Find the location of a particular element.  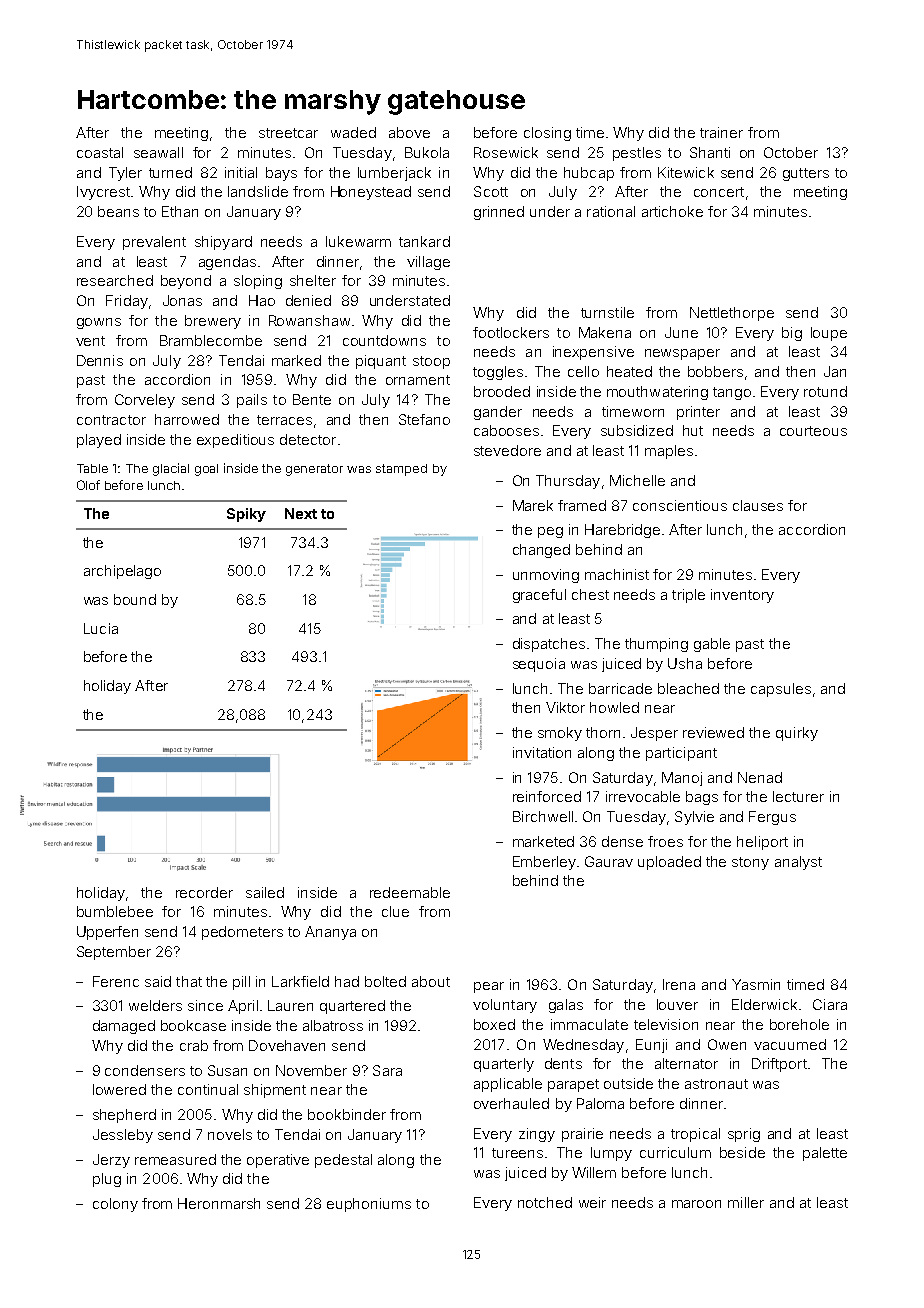

graceful is located at coordinates (539, 596).
